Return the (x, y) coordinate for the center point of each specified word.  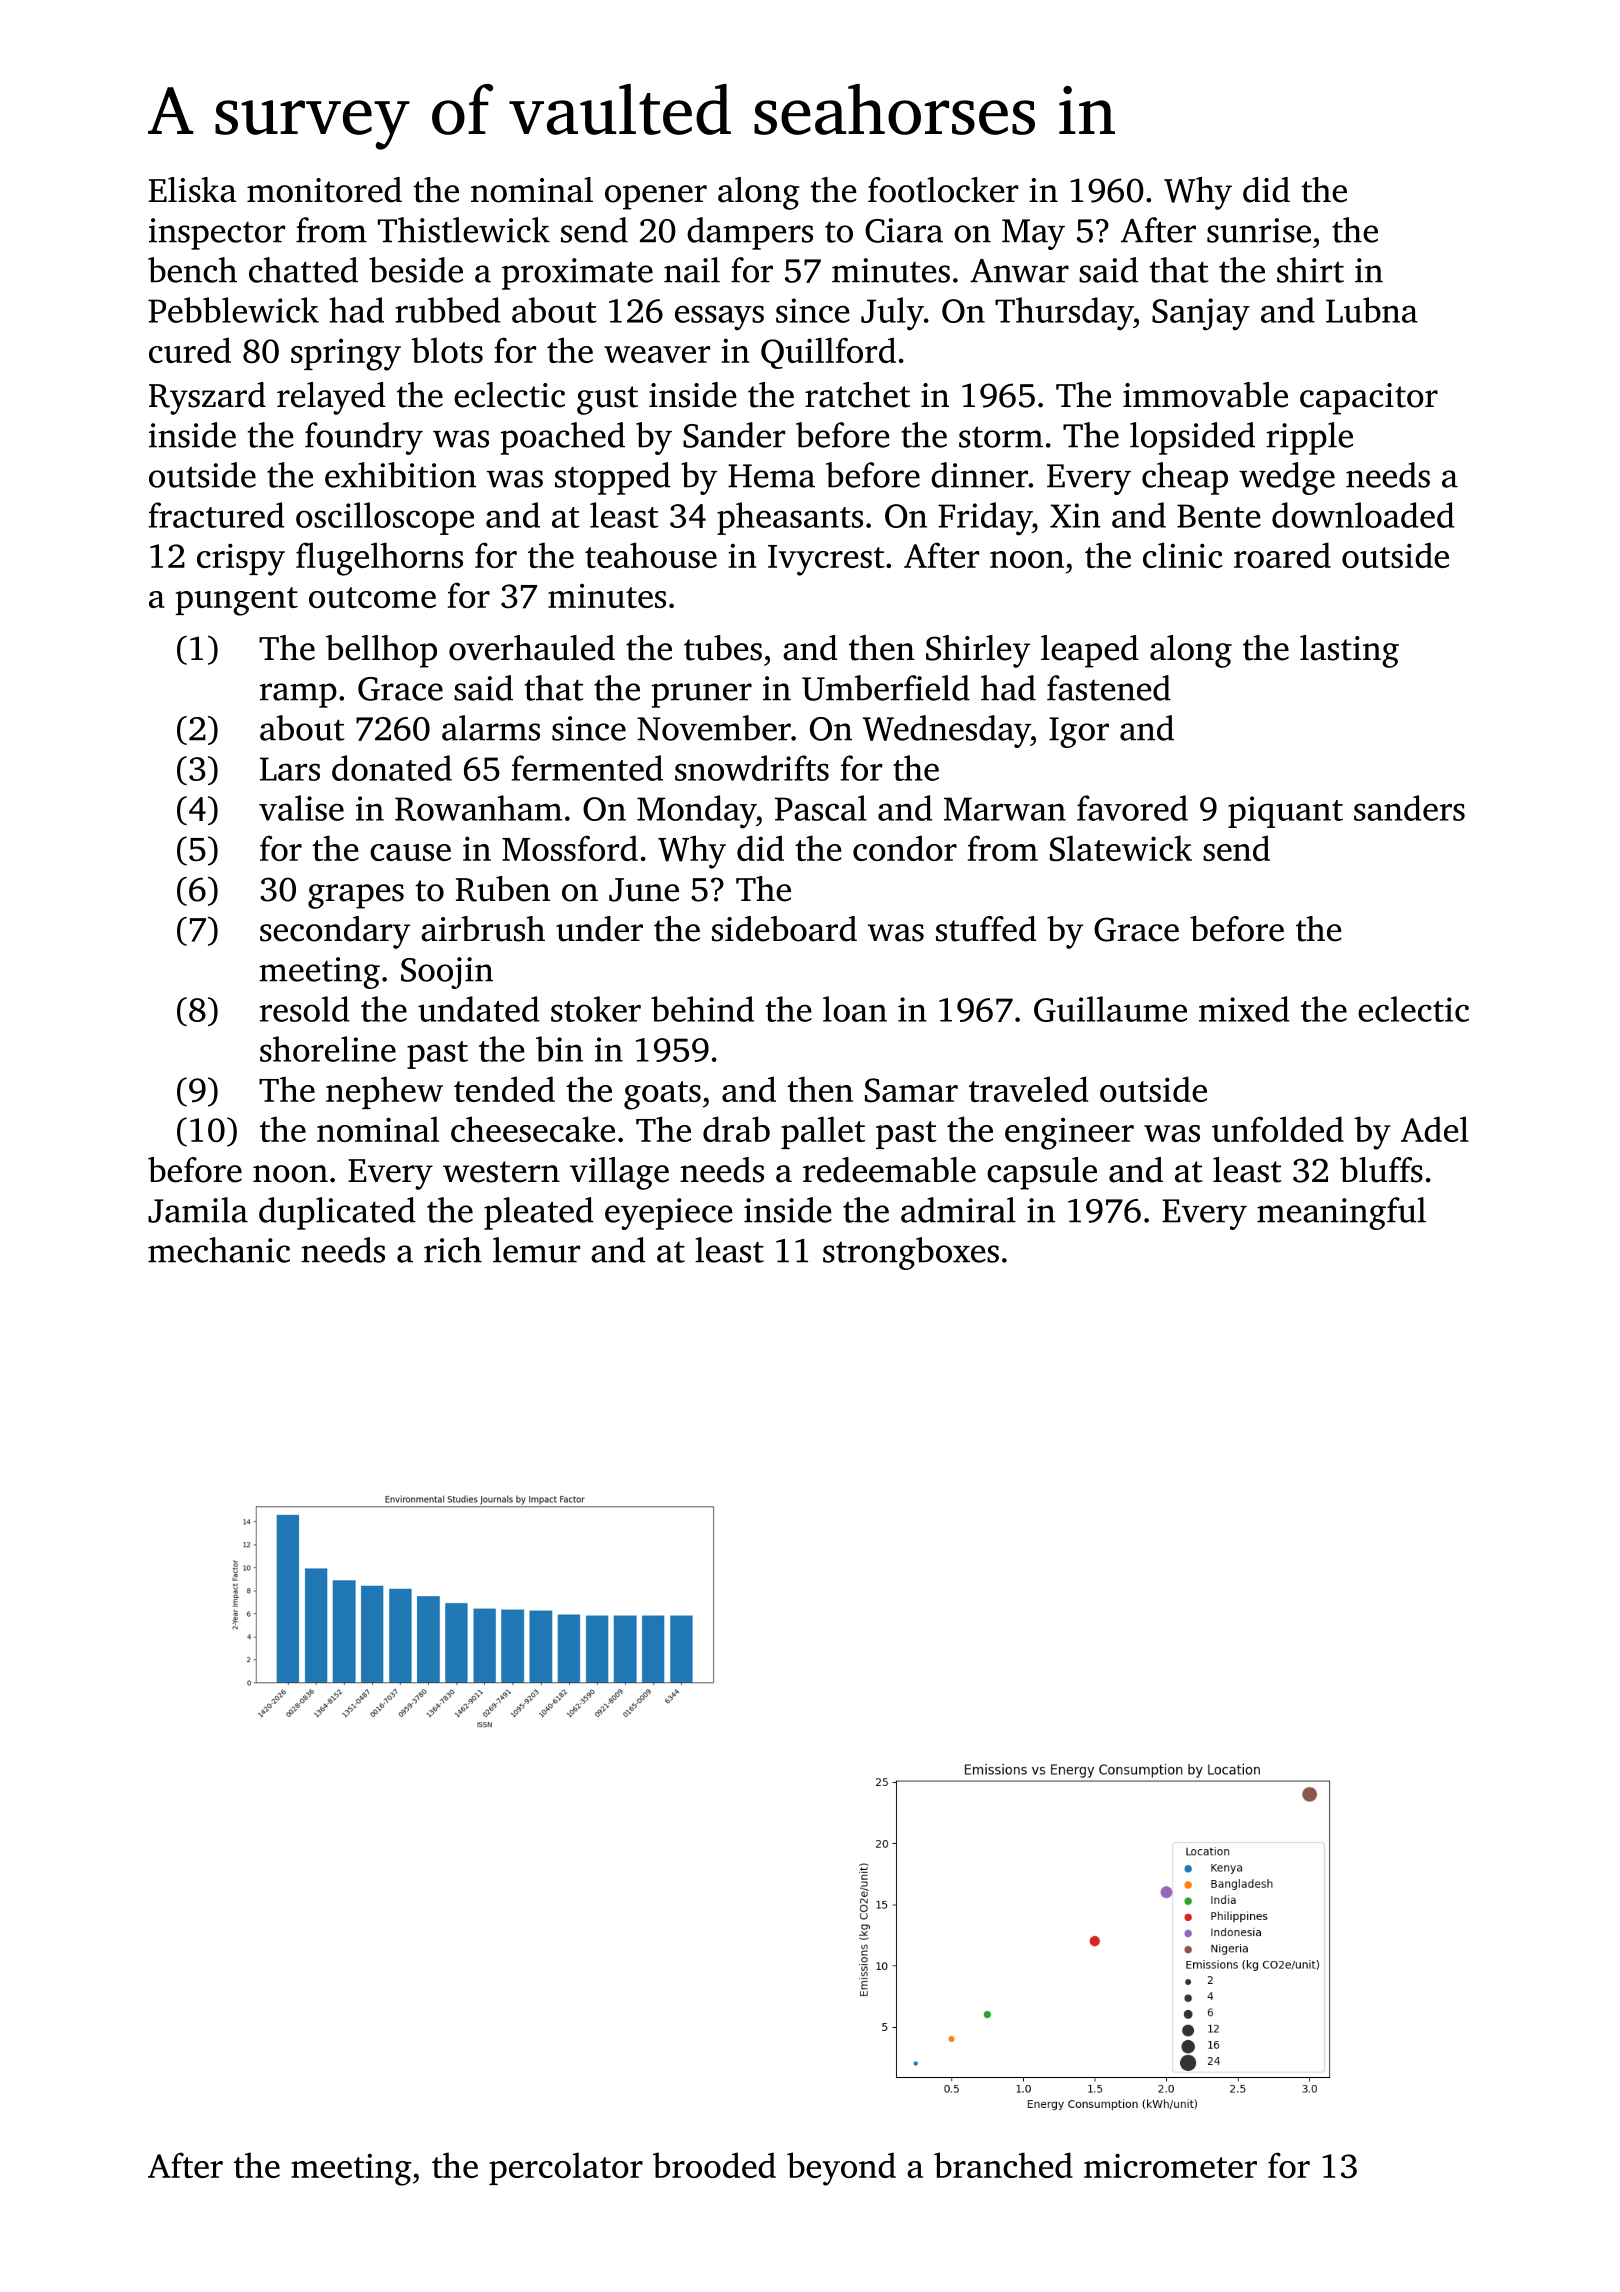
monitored (324, 190)
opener (656, 197)
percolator (566, 2168)
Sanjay (1201, 314)
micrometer (1170, 2165)
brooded (714, 2165)
